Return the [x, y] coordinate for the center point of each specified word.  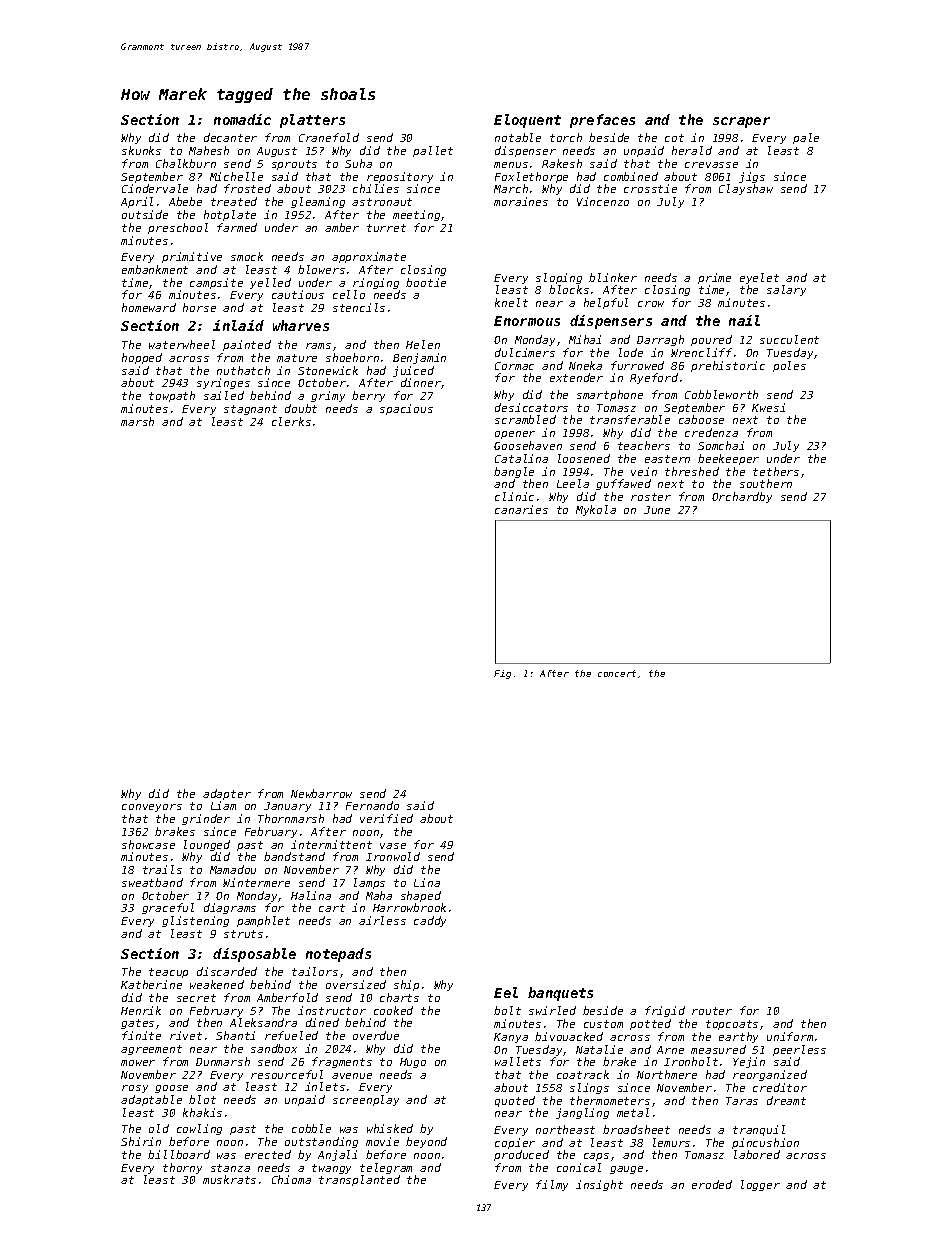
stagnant [250, 410]
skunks [141, 150]
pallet [433, 151]
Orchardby [742, 497]
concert [617, 673]
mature [297, 358]
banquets [560, 994]
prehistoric [728, 366]
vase [393, 846]
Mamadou [233, 869]
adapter [227, 794]
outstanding [321, 1142]
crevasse [711, 165]
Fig [502, 674]
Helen [423, 344]
